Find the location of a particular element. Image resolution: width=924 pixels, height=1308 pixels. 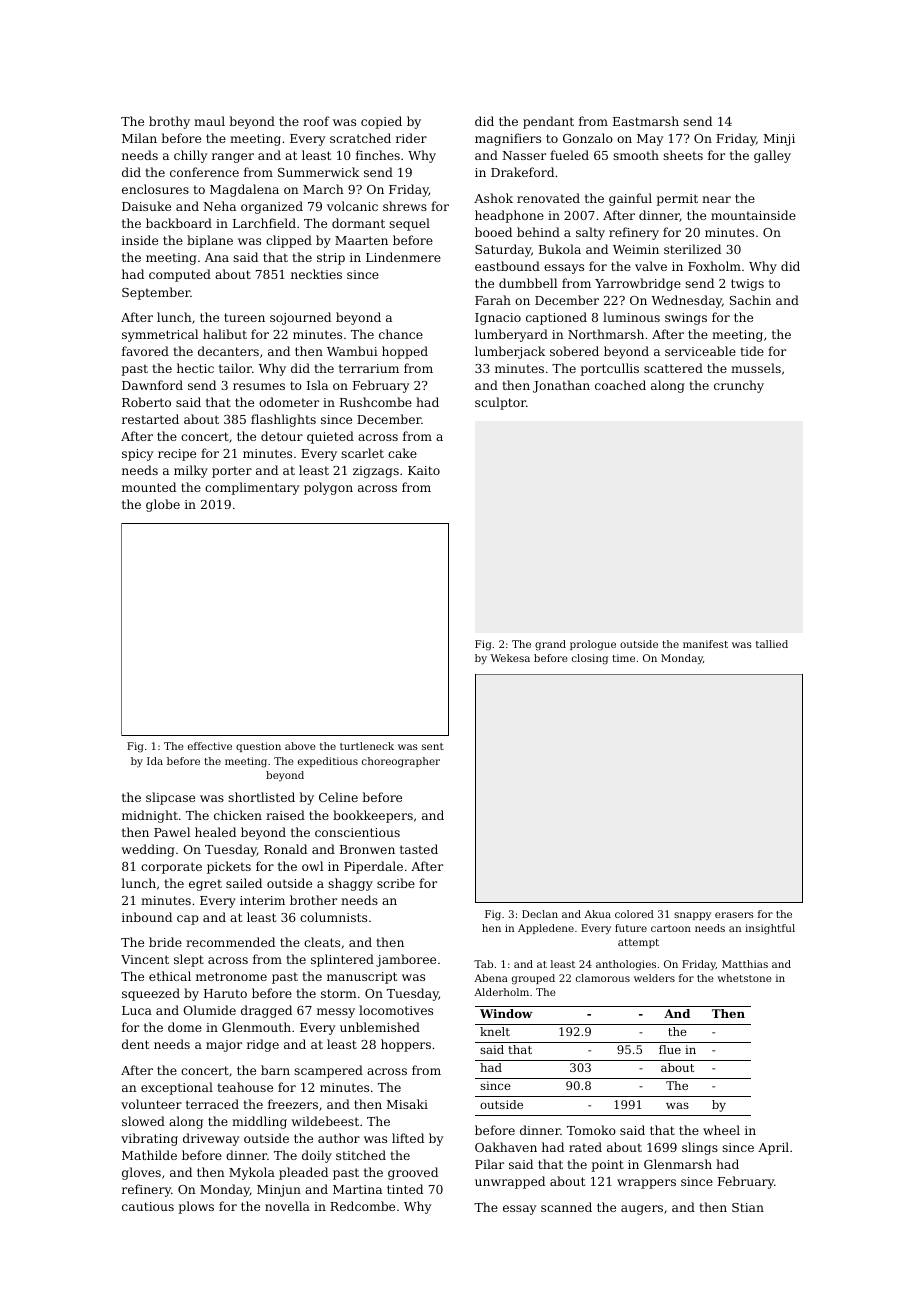

Ashok is located at coordinates (493, 198).
